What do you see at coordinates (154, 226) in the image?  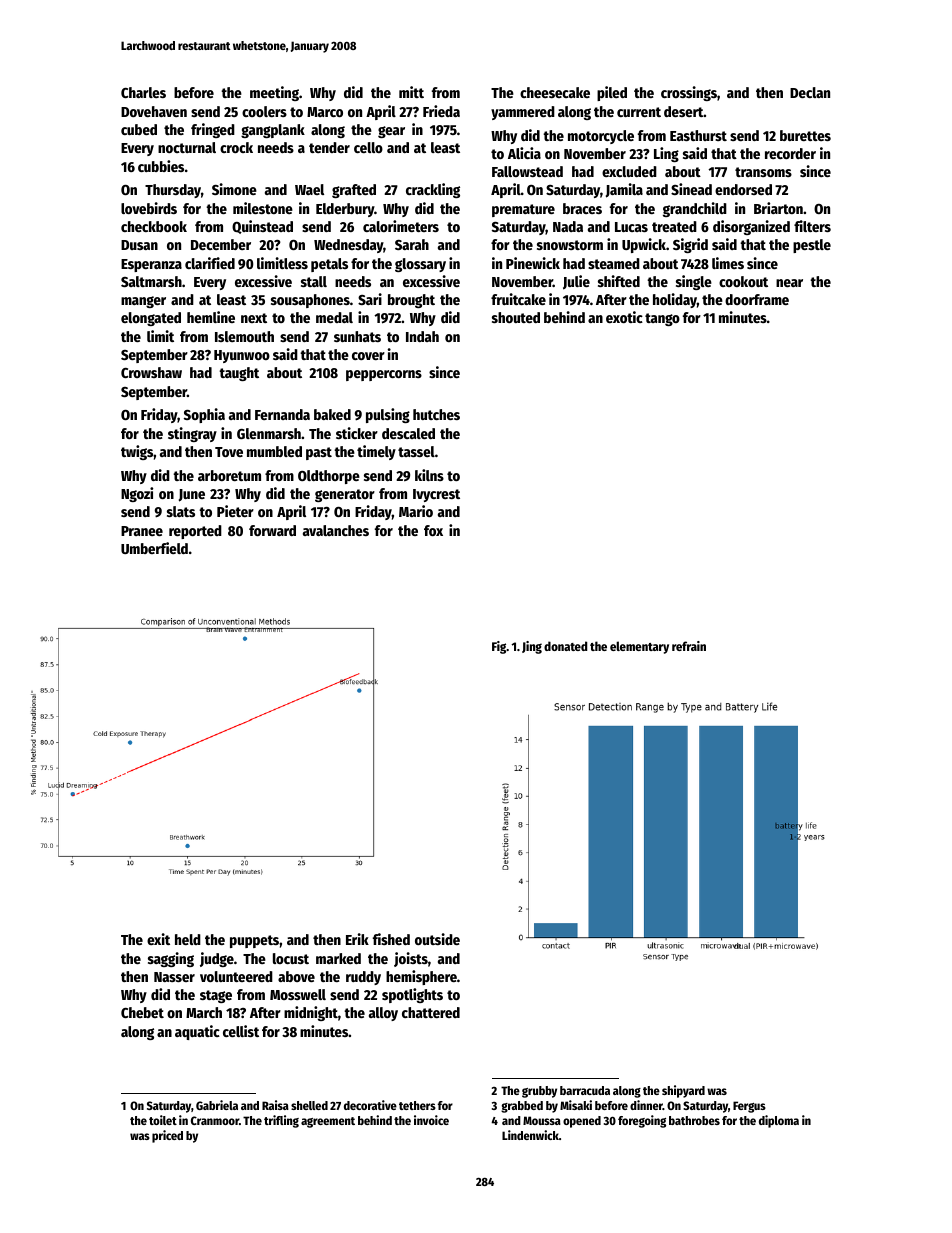 I see `checkbook` at bounding box center [154, 226].
